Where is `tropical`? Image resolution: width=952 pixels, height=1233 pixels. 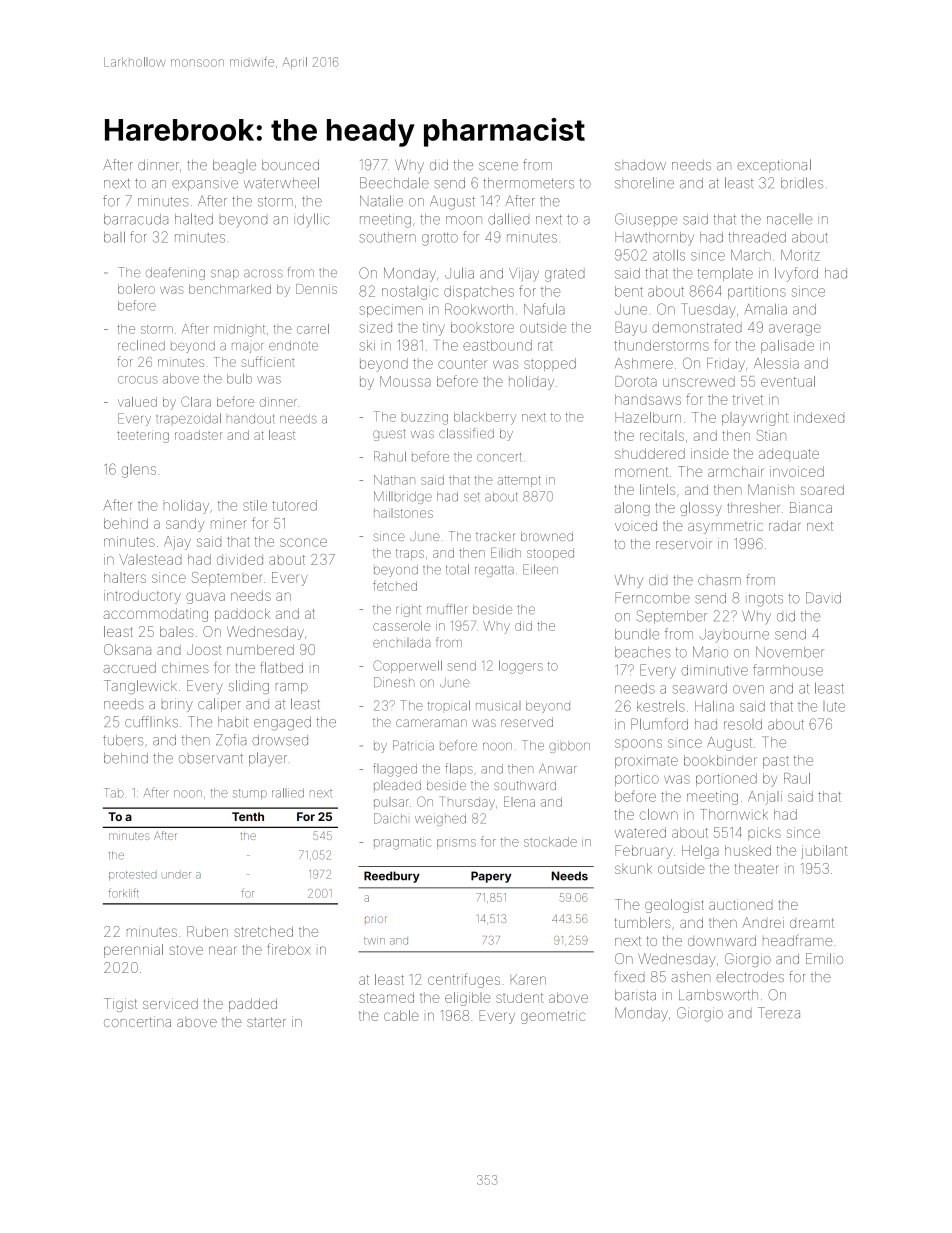 tropical is located at coordinates (449, 705).
